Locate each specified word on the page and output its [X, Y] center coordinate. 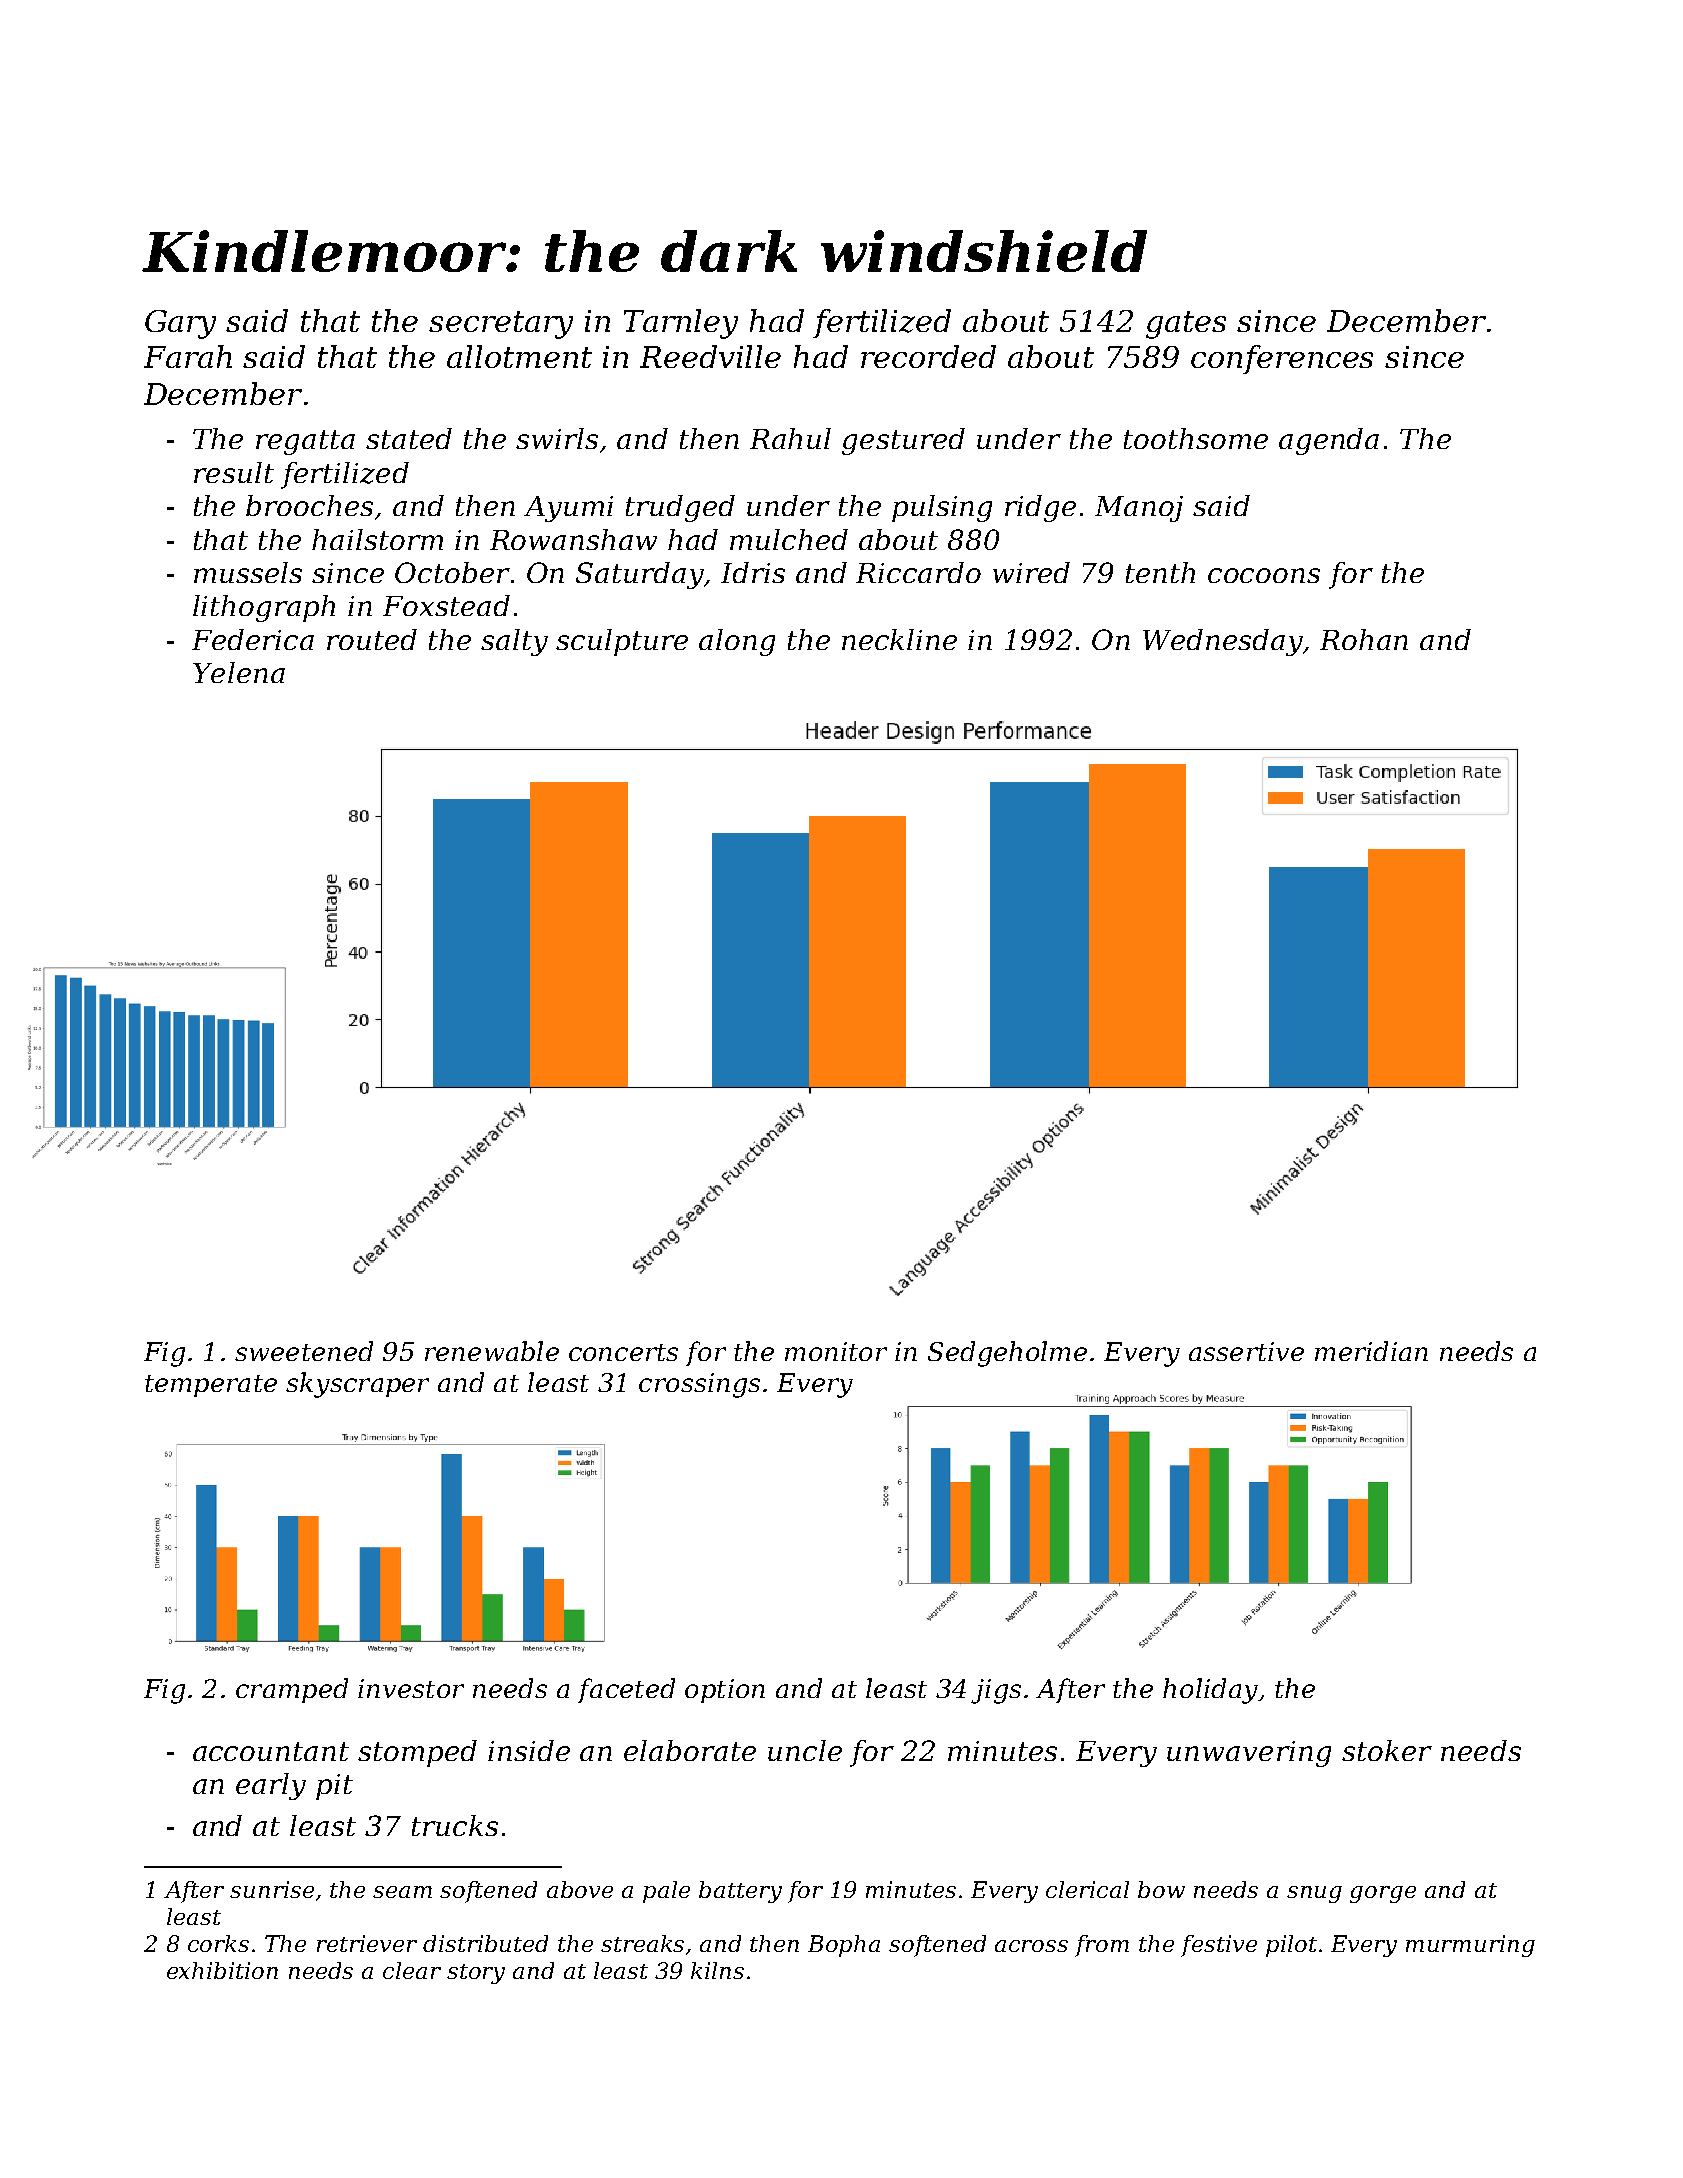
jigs [996, 1691]
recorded [928, 356]
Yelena [239, 672]
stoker [1387, 1750]
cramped [292, 1690]
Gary [180, 324]
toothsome [1196, 438]
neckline [899, 639]
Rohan [1364, 639]
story [476, 1974]
